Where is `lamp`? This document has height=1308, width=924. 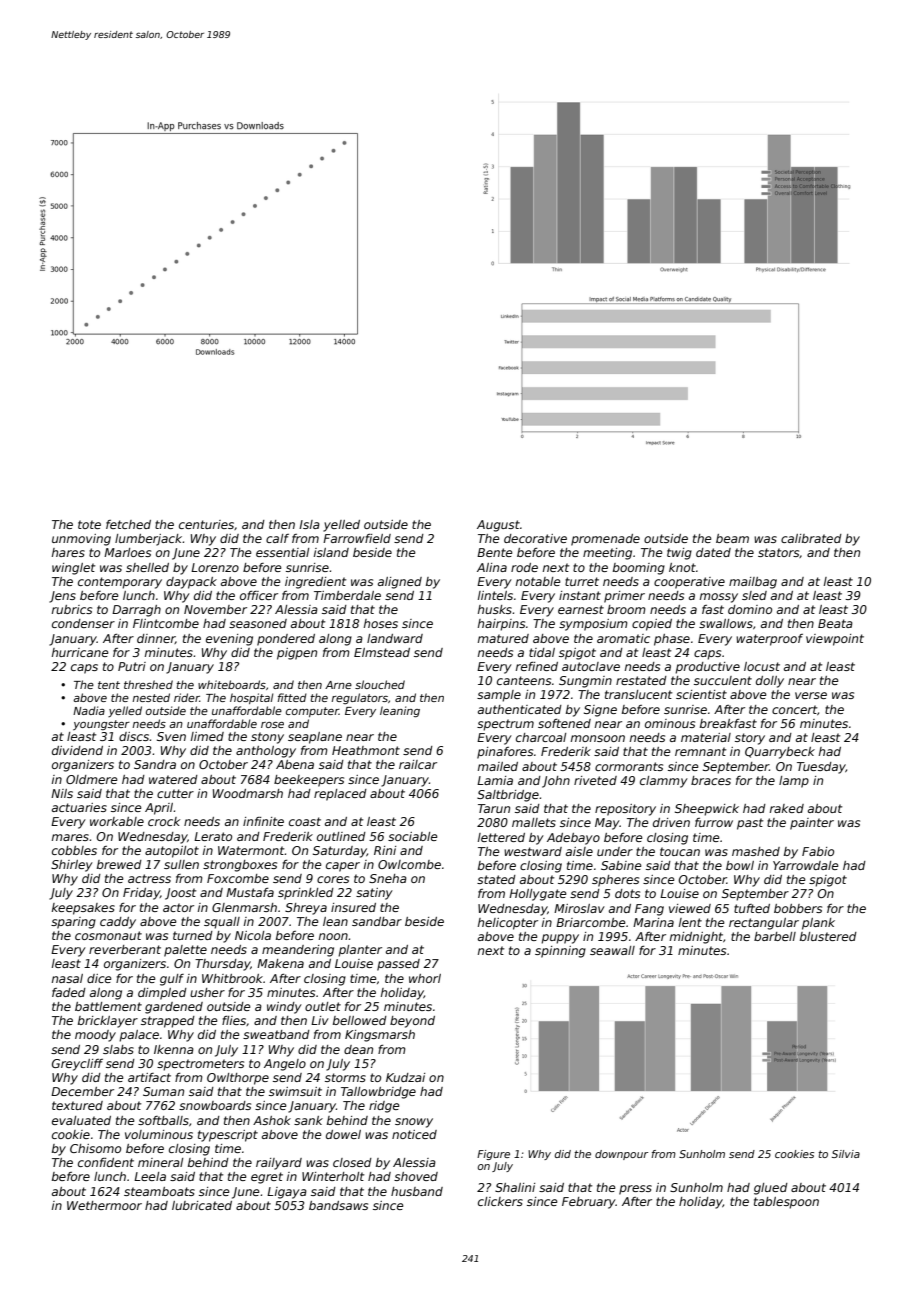
lamp is located at coordinates (794, 782).
